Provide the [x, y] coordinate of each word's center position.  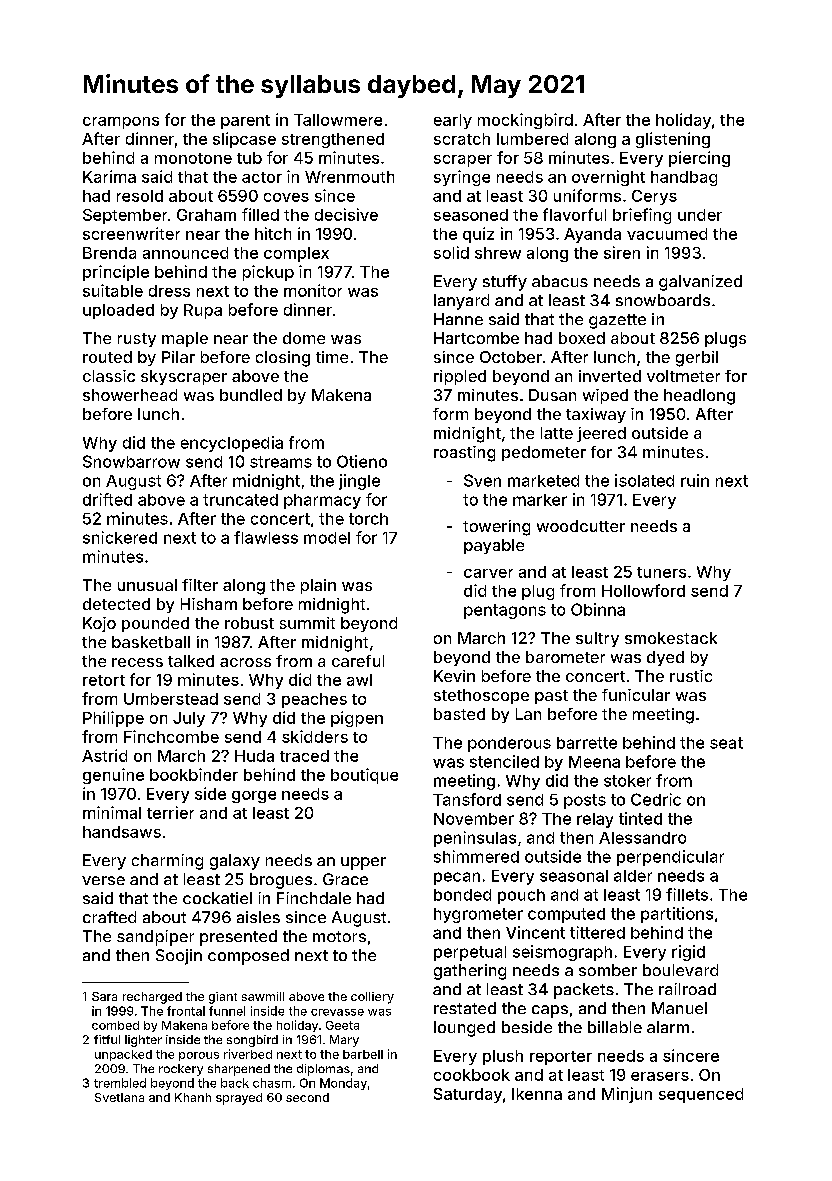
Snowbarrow [131, 461]
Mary [344, 1041]
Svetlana [119, 1097]
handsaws [122, 832]
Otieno [362, 461]
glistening [673, 140]
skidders [315, 736]
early [453, 121]
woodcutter [581, 526]
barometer [565, 657]
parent [245, 122]
